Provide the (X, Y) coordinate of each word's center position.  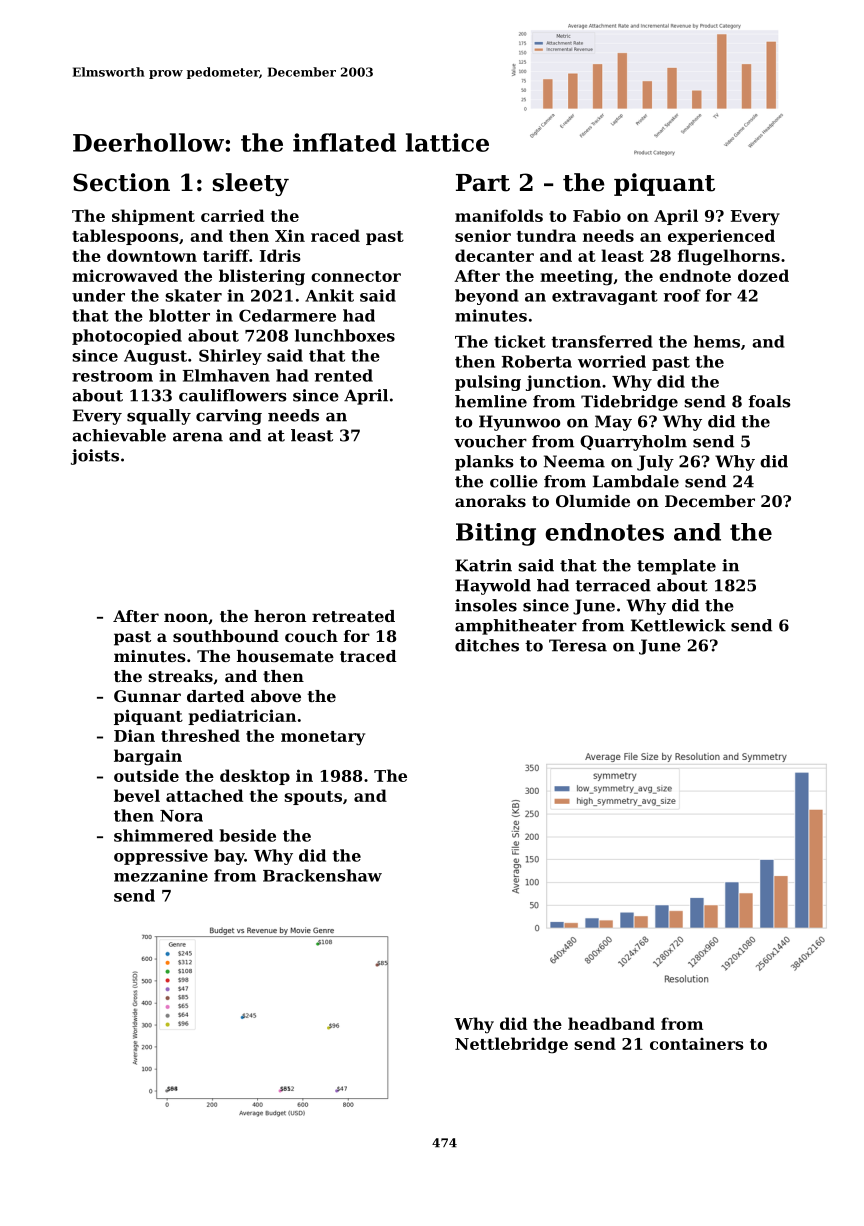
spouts (313, 798)
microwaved (125, 275)
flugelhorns (729, 257)
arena (198, 437)
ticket (520, 341)
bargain (148, 757)
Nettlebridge (511, 1045)
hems (717, 341)
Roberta (537, 361)
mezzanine (161, 875)
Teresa (578, 645)
